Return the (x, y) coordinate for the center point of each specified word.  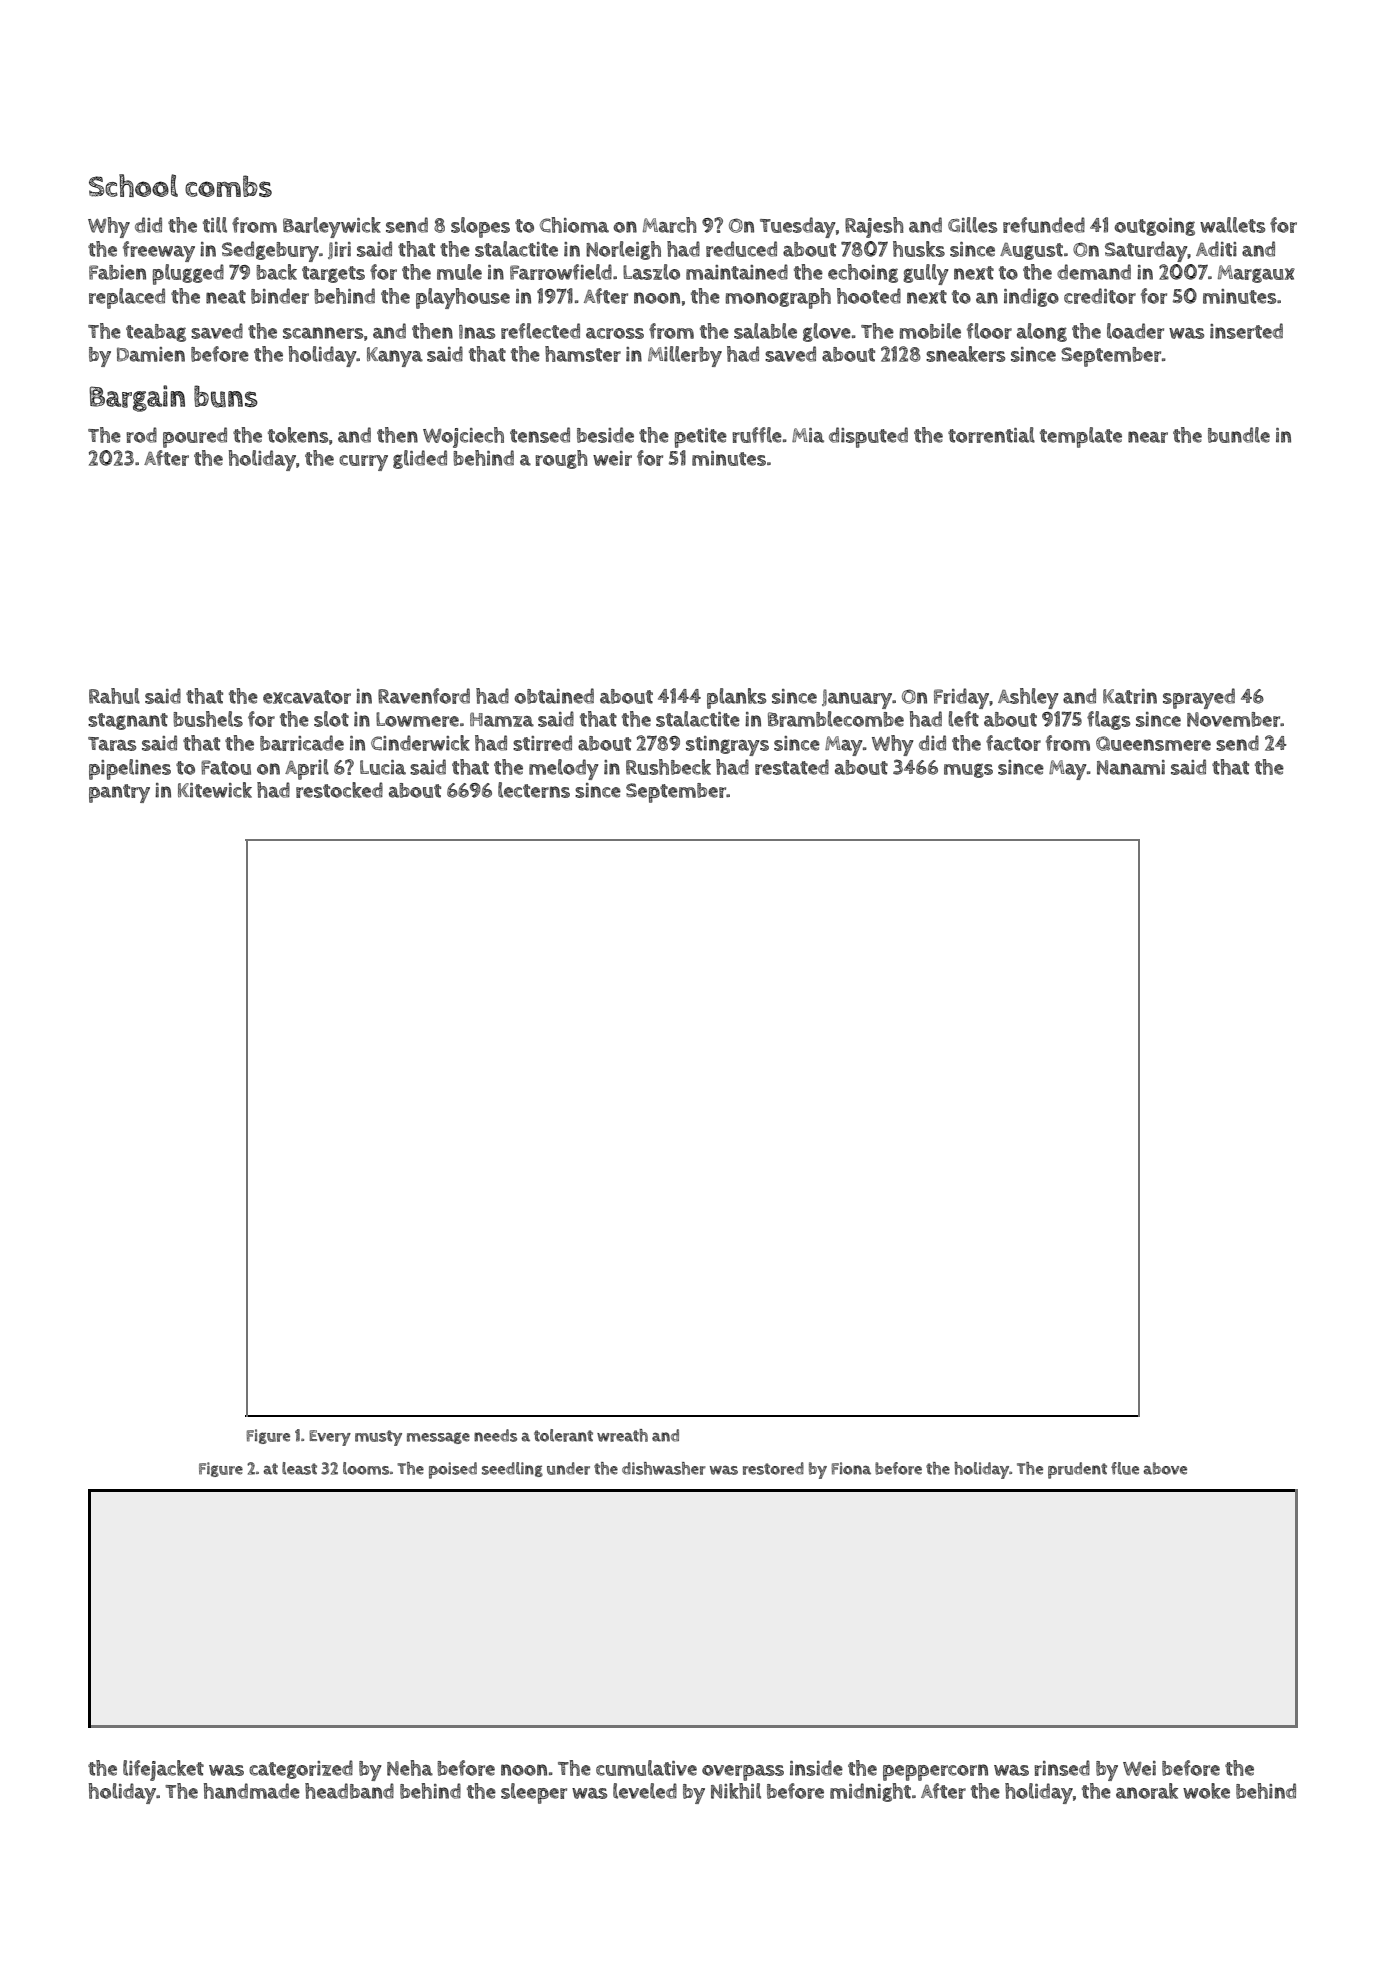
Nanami (1131, 767)
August (1031, 251)
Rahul (114, 696)
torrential (991, 435)
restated (792, 767)
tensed (540, 435)
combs (228, 186)
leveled (645, 1791)
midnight (870, 1792)
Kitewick (215, 790)
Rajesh (874, 227)
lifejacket (163, 1770)
